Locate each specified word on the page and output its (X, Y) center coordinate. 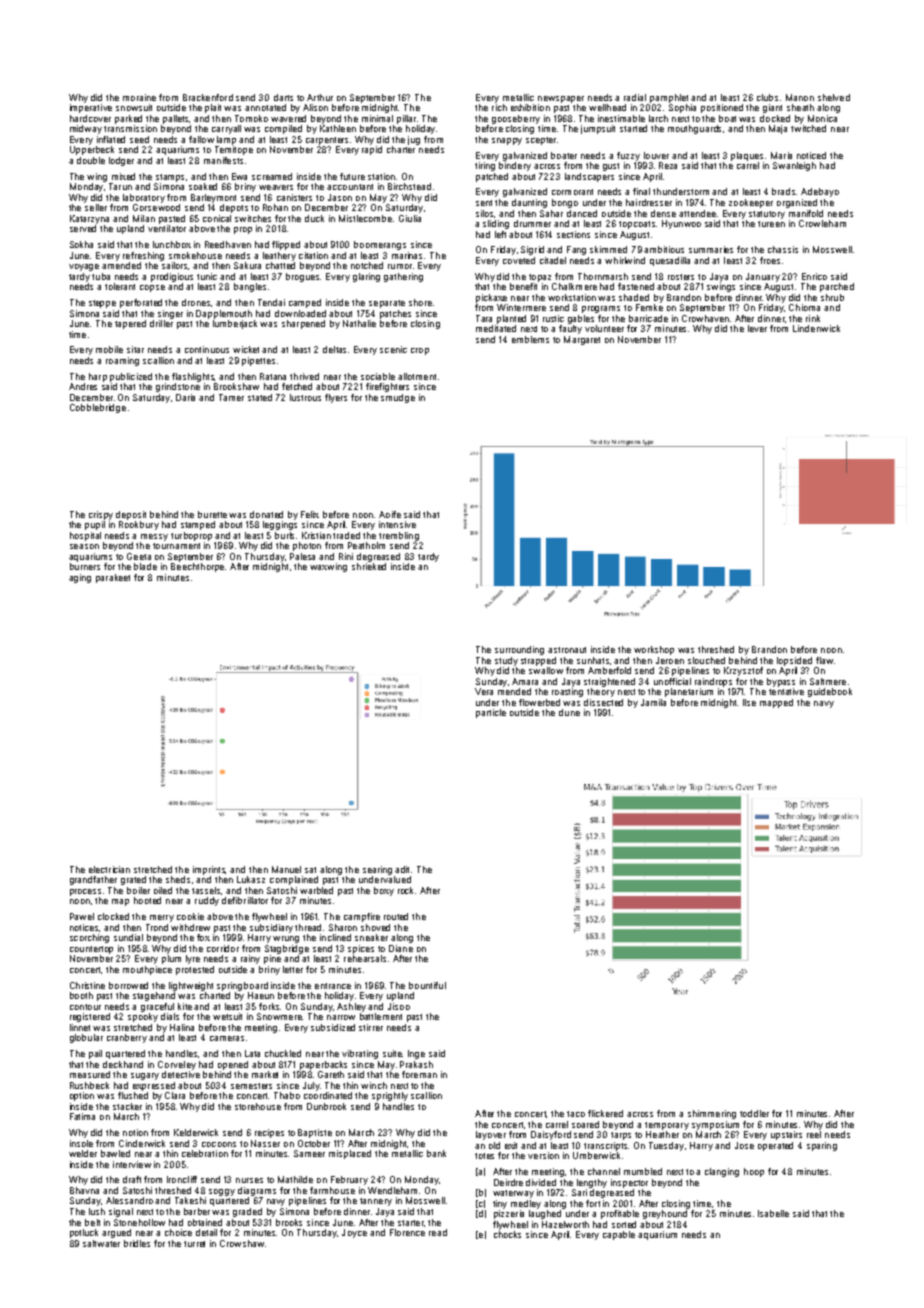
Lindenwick (816, 328)
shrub (832, 297)
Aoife (390, 514)
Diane (401, 948)
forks (270, 1006)
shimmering (712, 1114)
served (83, 228)
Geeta (139, 556)
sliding (496, 224)
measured (90, 1074)
